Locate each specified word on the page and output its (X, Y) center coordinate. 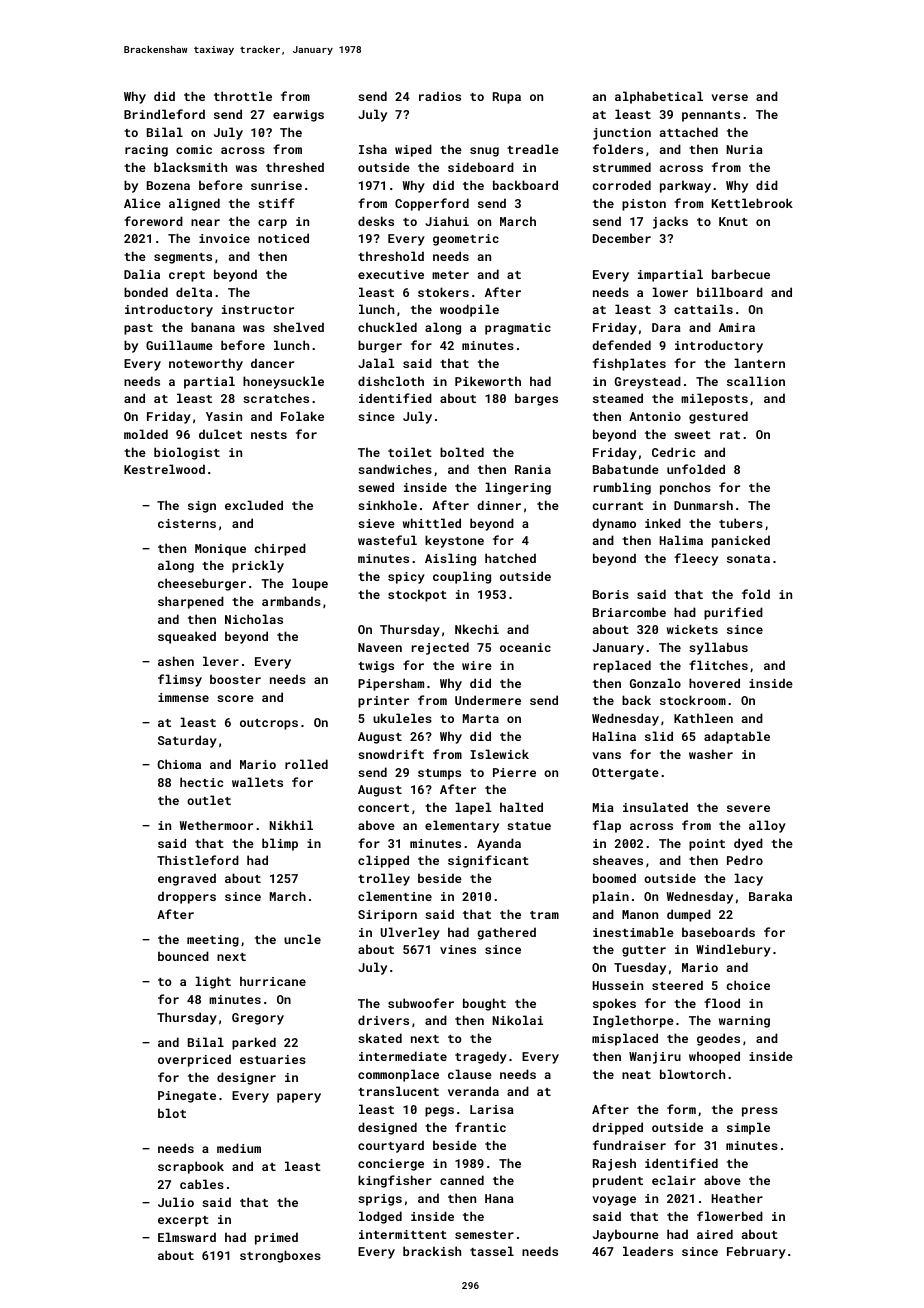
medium (239, 1148)
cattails (703, 309)
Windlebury (733, 950)
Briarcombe (629, 612)
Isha (373, 149)
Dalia (142, 274)
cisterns (187, 523)
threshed (295, 167)
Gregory (258, 1019)
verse (729, 97)
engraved (187, 879)
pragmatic (518, 329)
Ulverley (410, 933)
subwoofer (421, 1003)
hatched (510, 558)
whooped (714, 1057)
